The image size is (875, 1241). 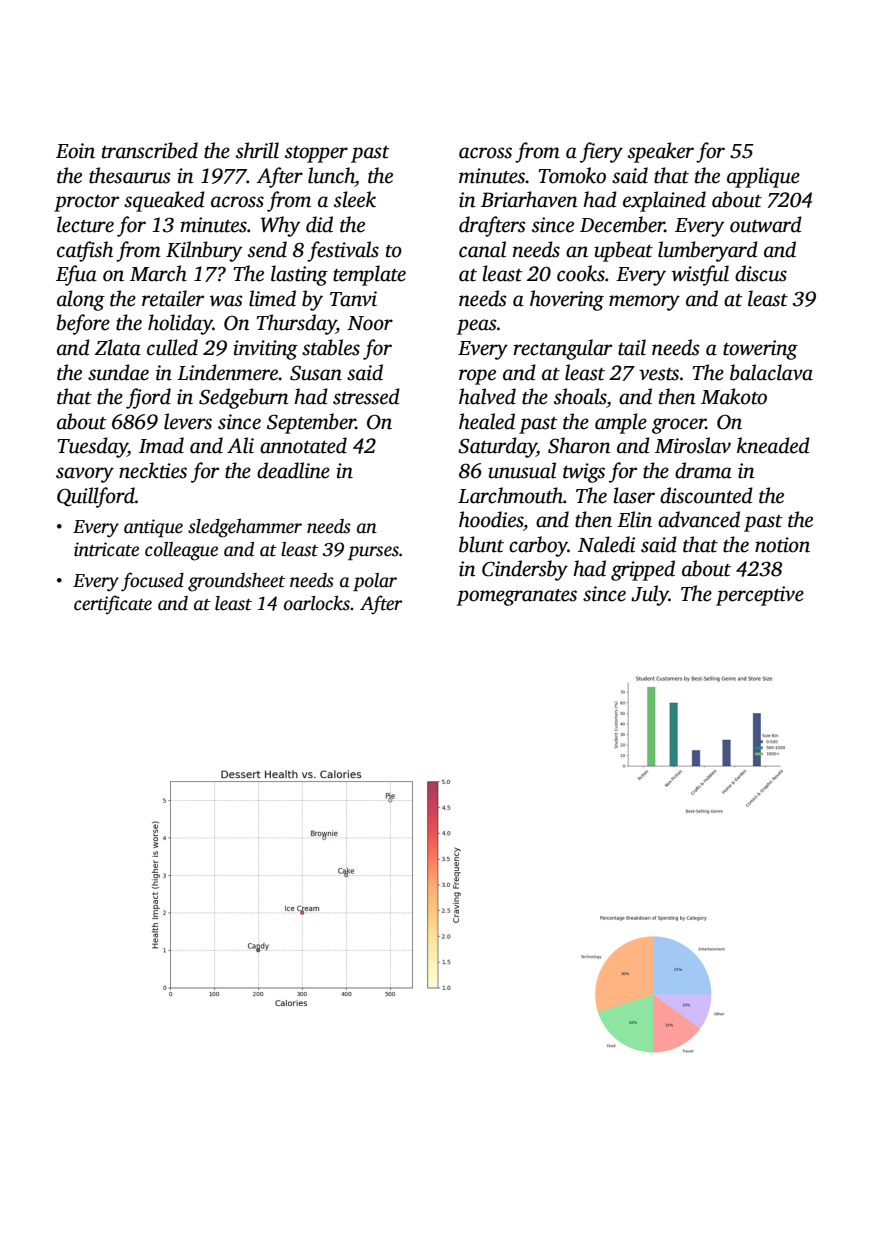 I want to click on stables, so click(x=331, y=347).
